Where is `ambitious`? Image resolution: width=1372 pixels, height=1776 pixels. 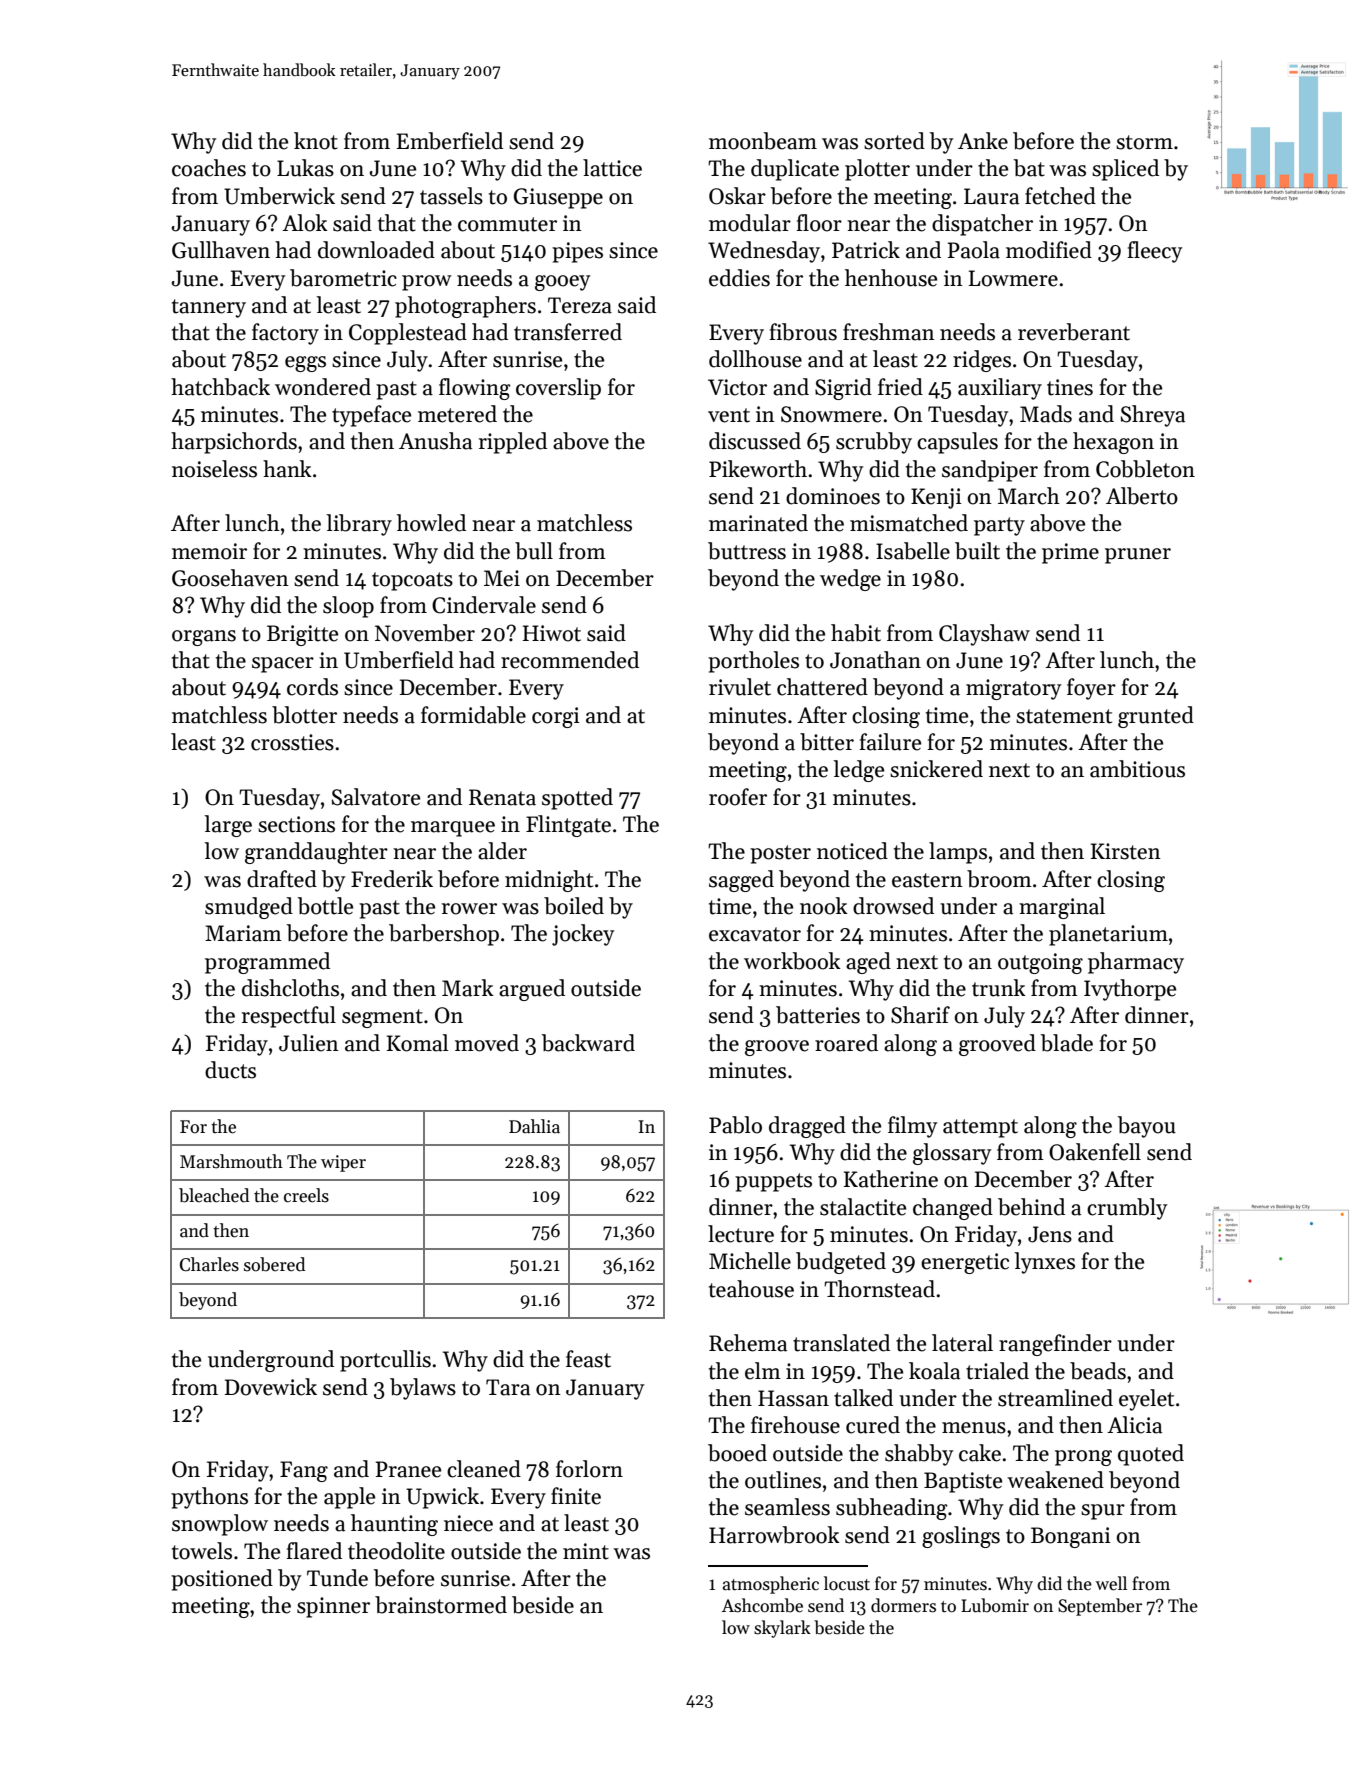 ambitious is located at coordinates (1137, 769).
